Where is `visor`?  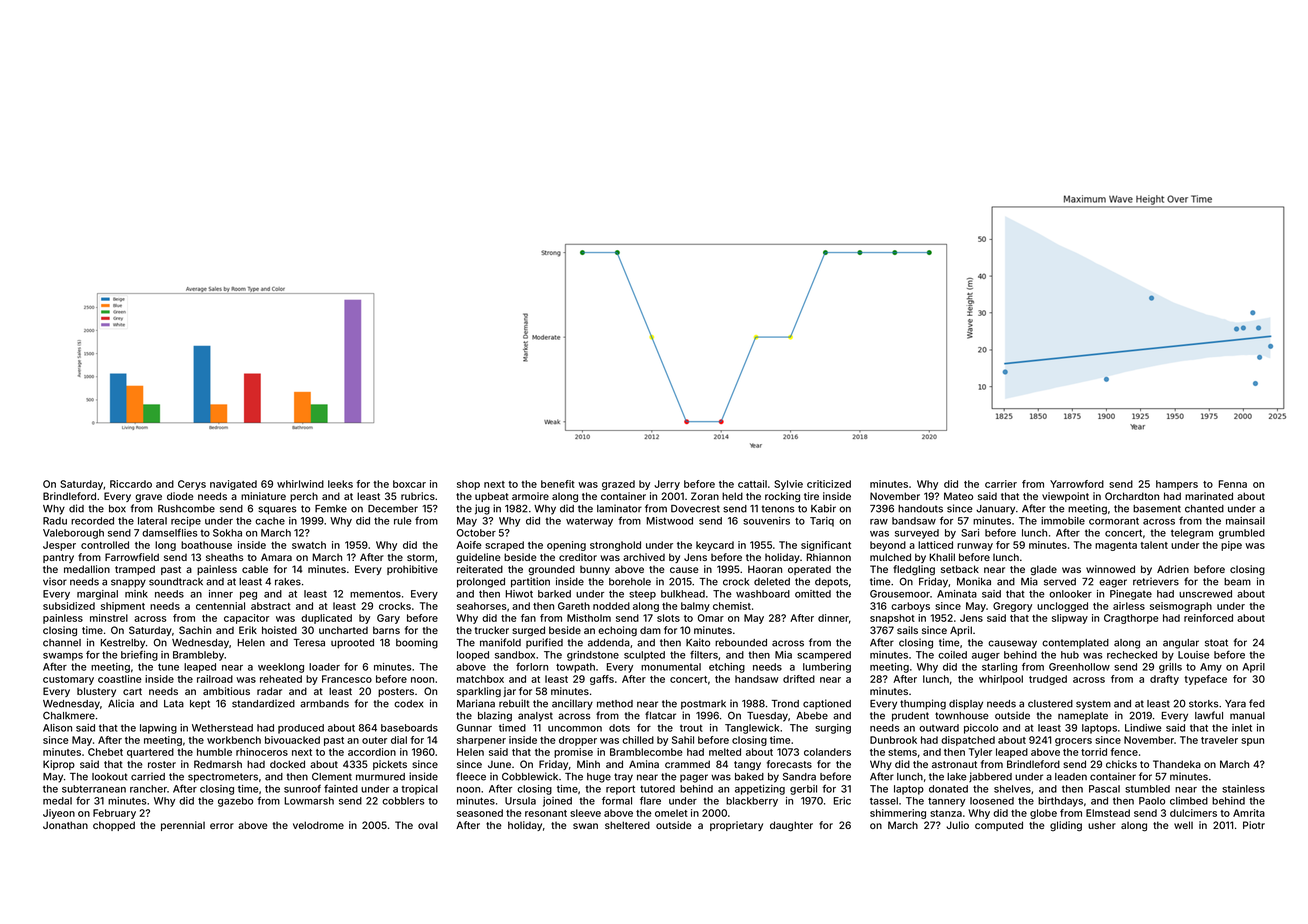 visor is located at coordinates (55, 581).
